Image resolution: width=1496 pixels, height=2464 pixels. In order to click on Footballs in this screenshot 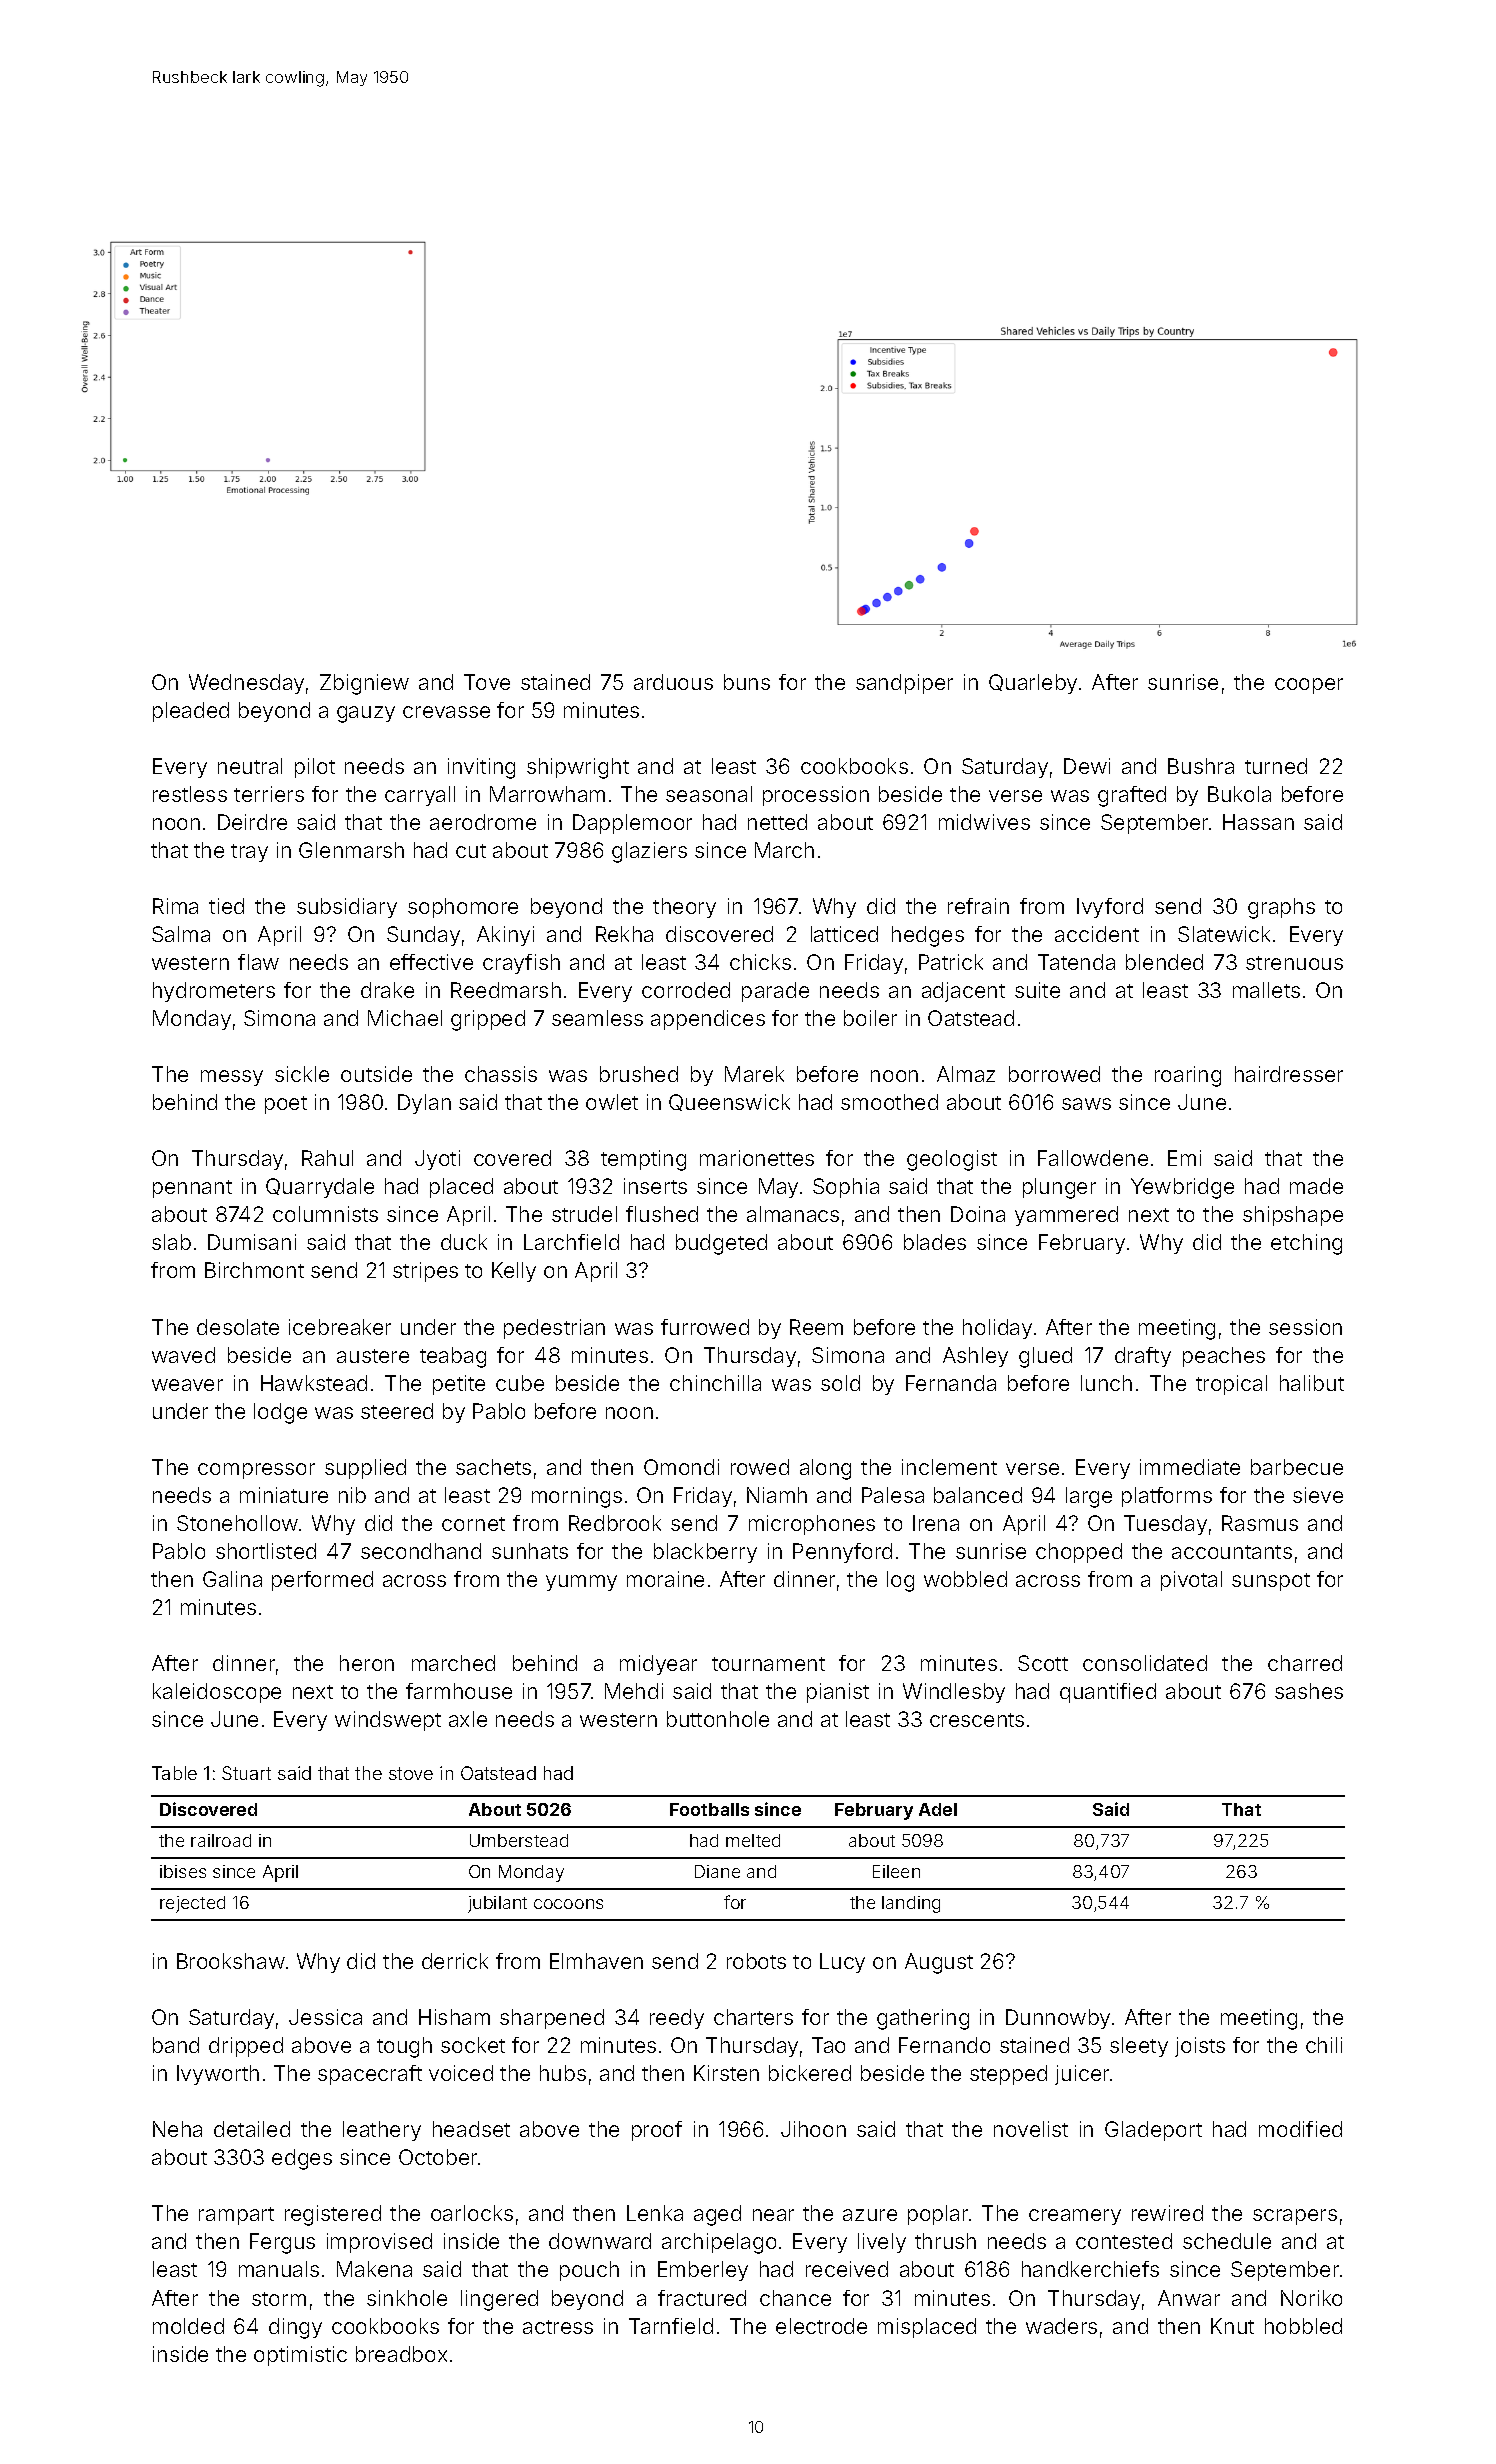, I will do `click(709, 1809)`.
